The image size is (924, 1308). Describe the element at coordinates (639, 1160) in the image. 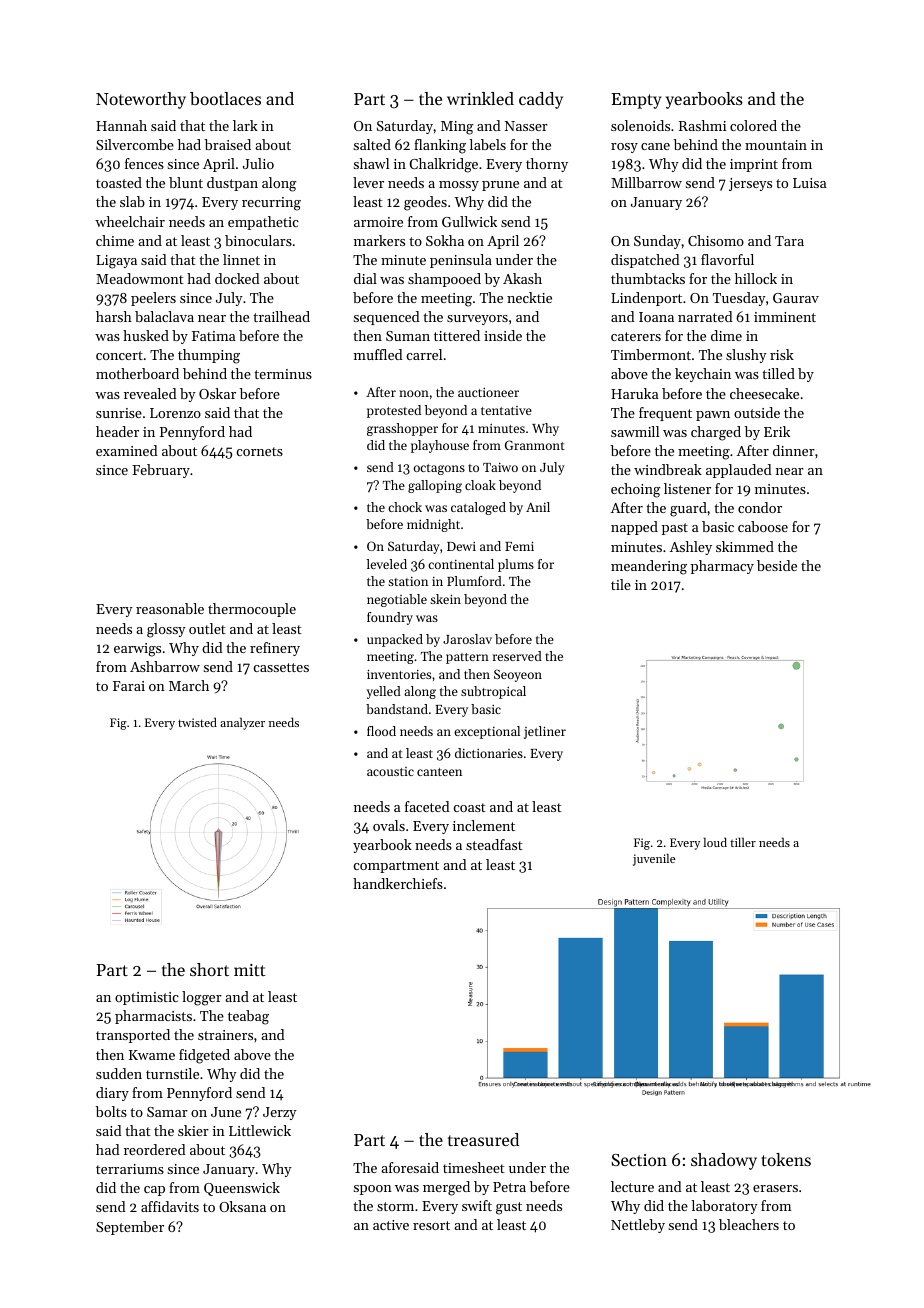

I see `Section` at that location.
